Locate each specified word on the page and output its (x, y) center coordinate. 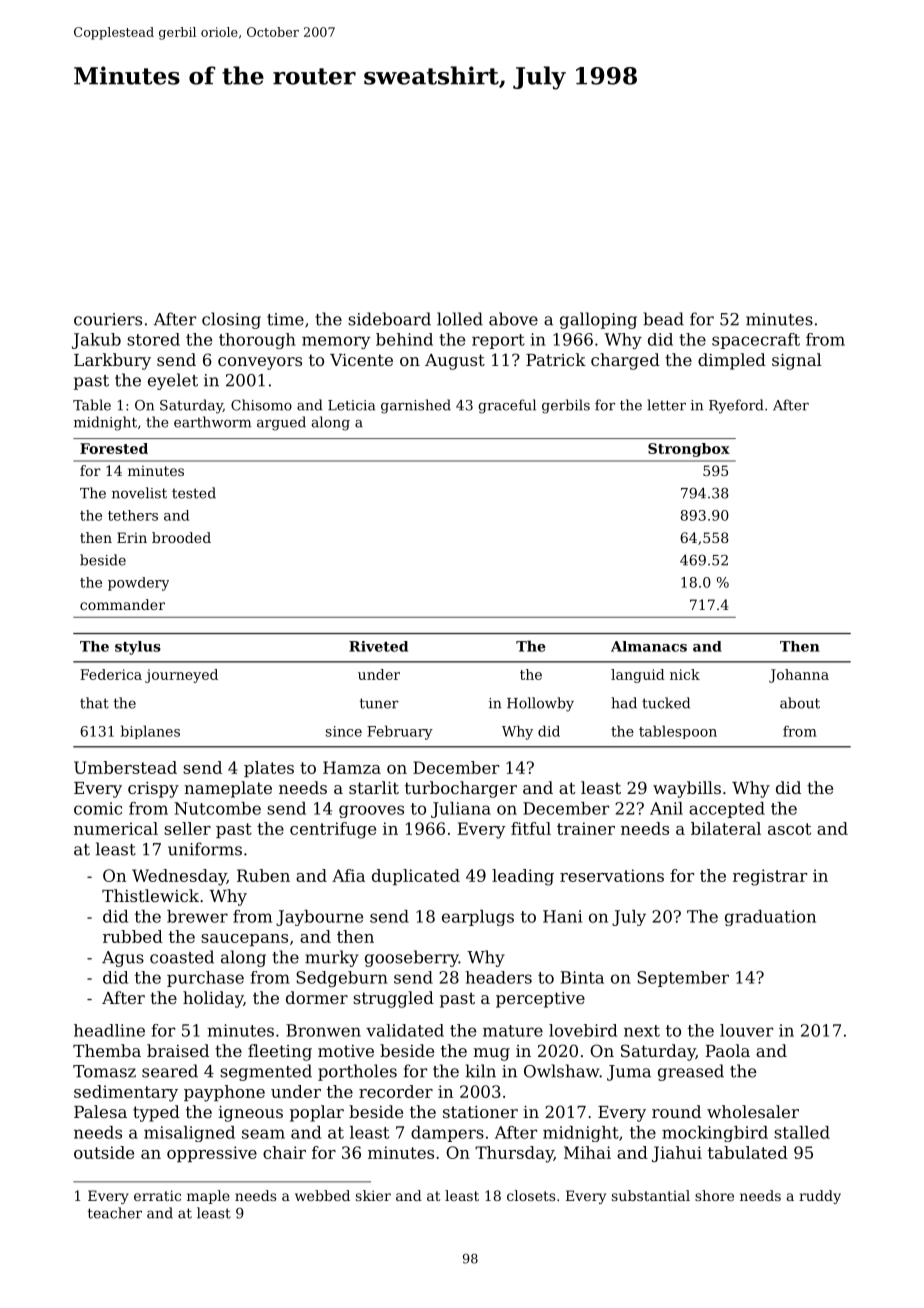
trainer (586, 828)
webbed (322, 1195)
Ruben (263, 875)
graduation (770, 918)
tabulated (748, 1152)
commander (122, 604)
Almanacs (649, 646)
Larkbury (112, 361)
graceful (507, 406)
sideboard (389, 319)
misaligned (189, 1134)
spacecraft (756, 341)
